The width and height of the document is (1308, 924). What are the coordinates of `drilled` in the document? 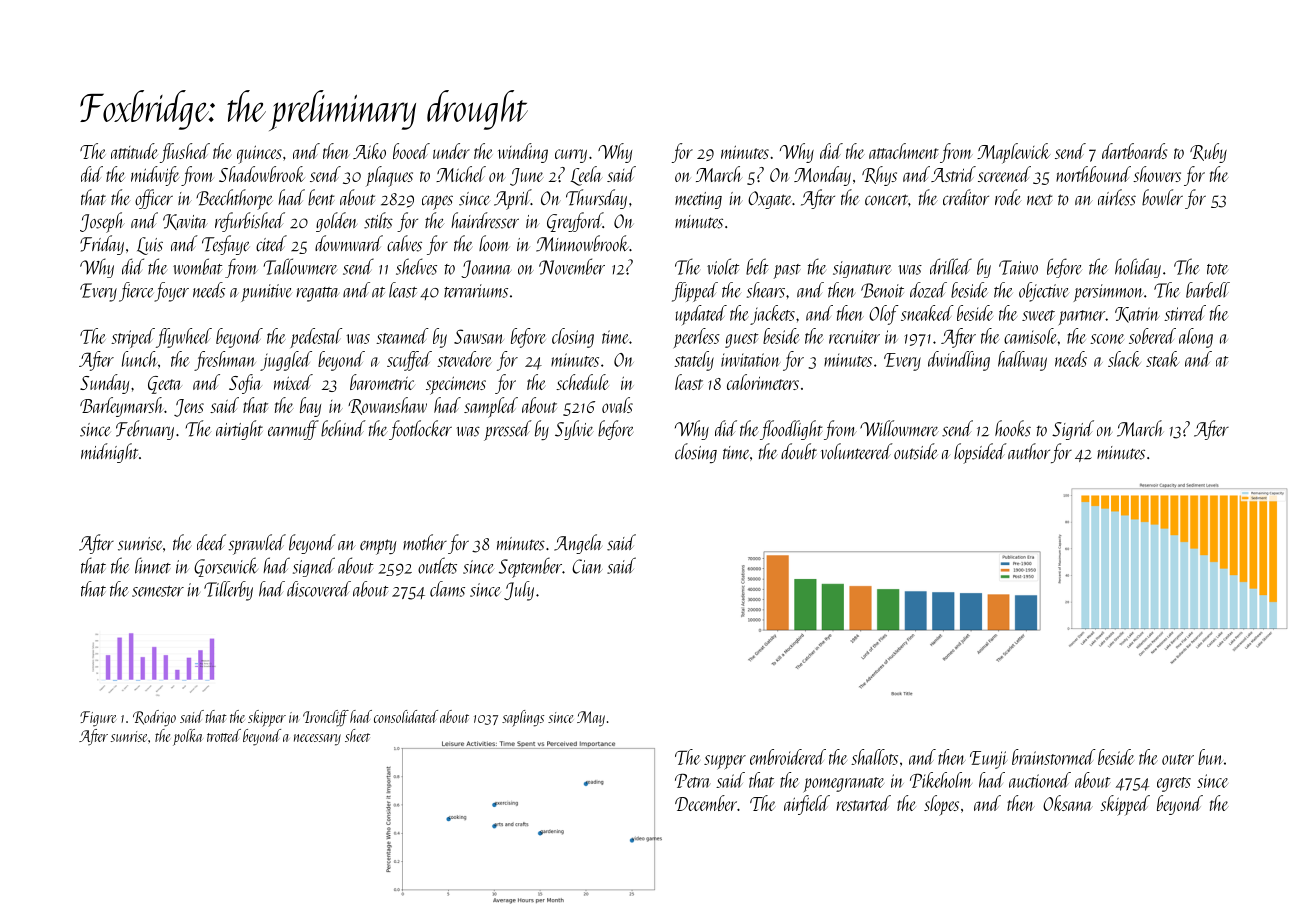 It's located at (951, 266).
